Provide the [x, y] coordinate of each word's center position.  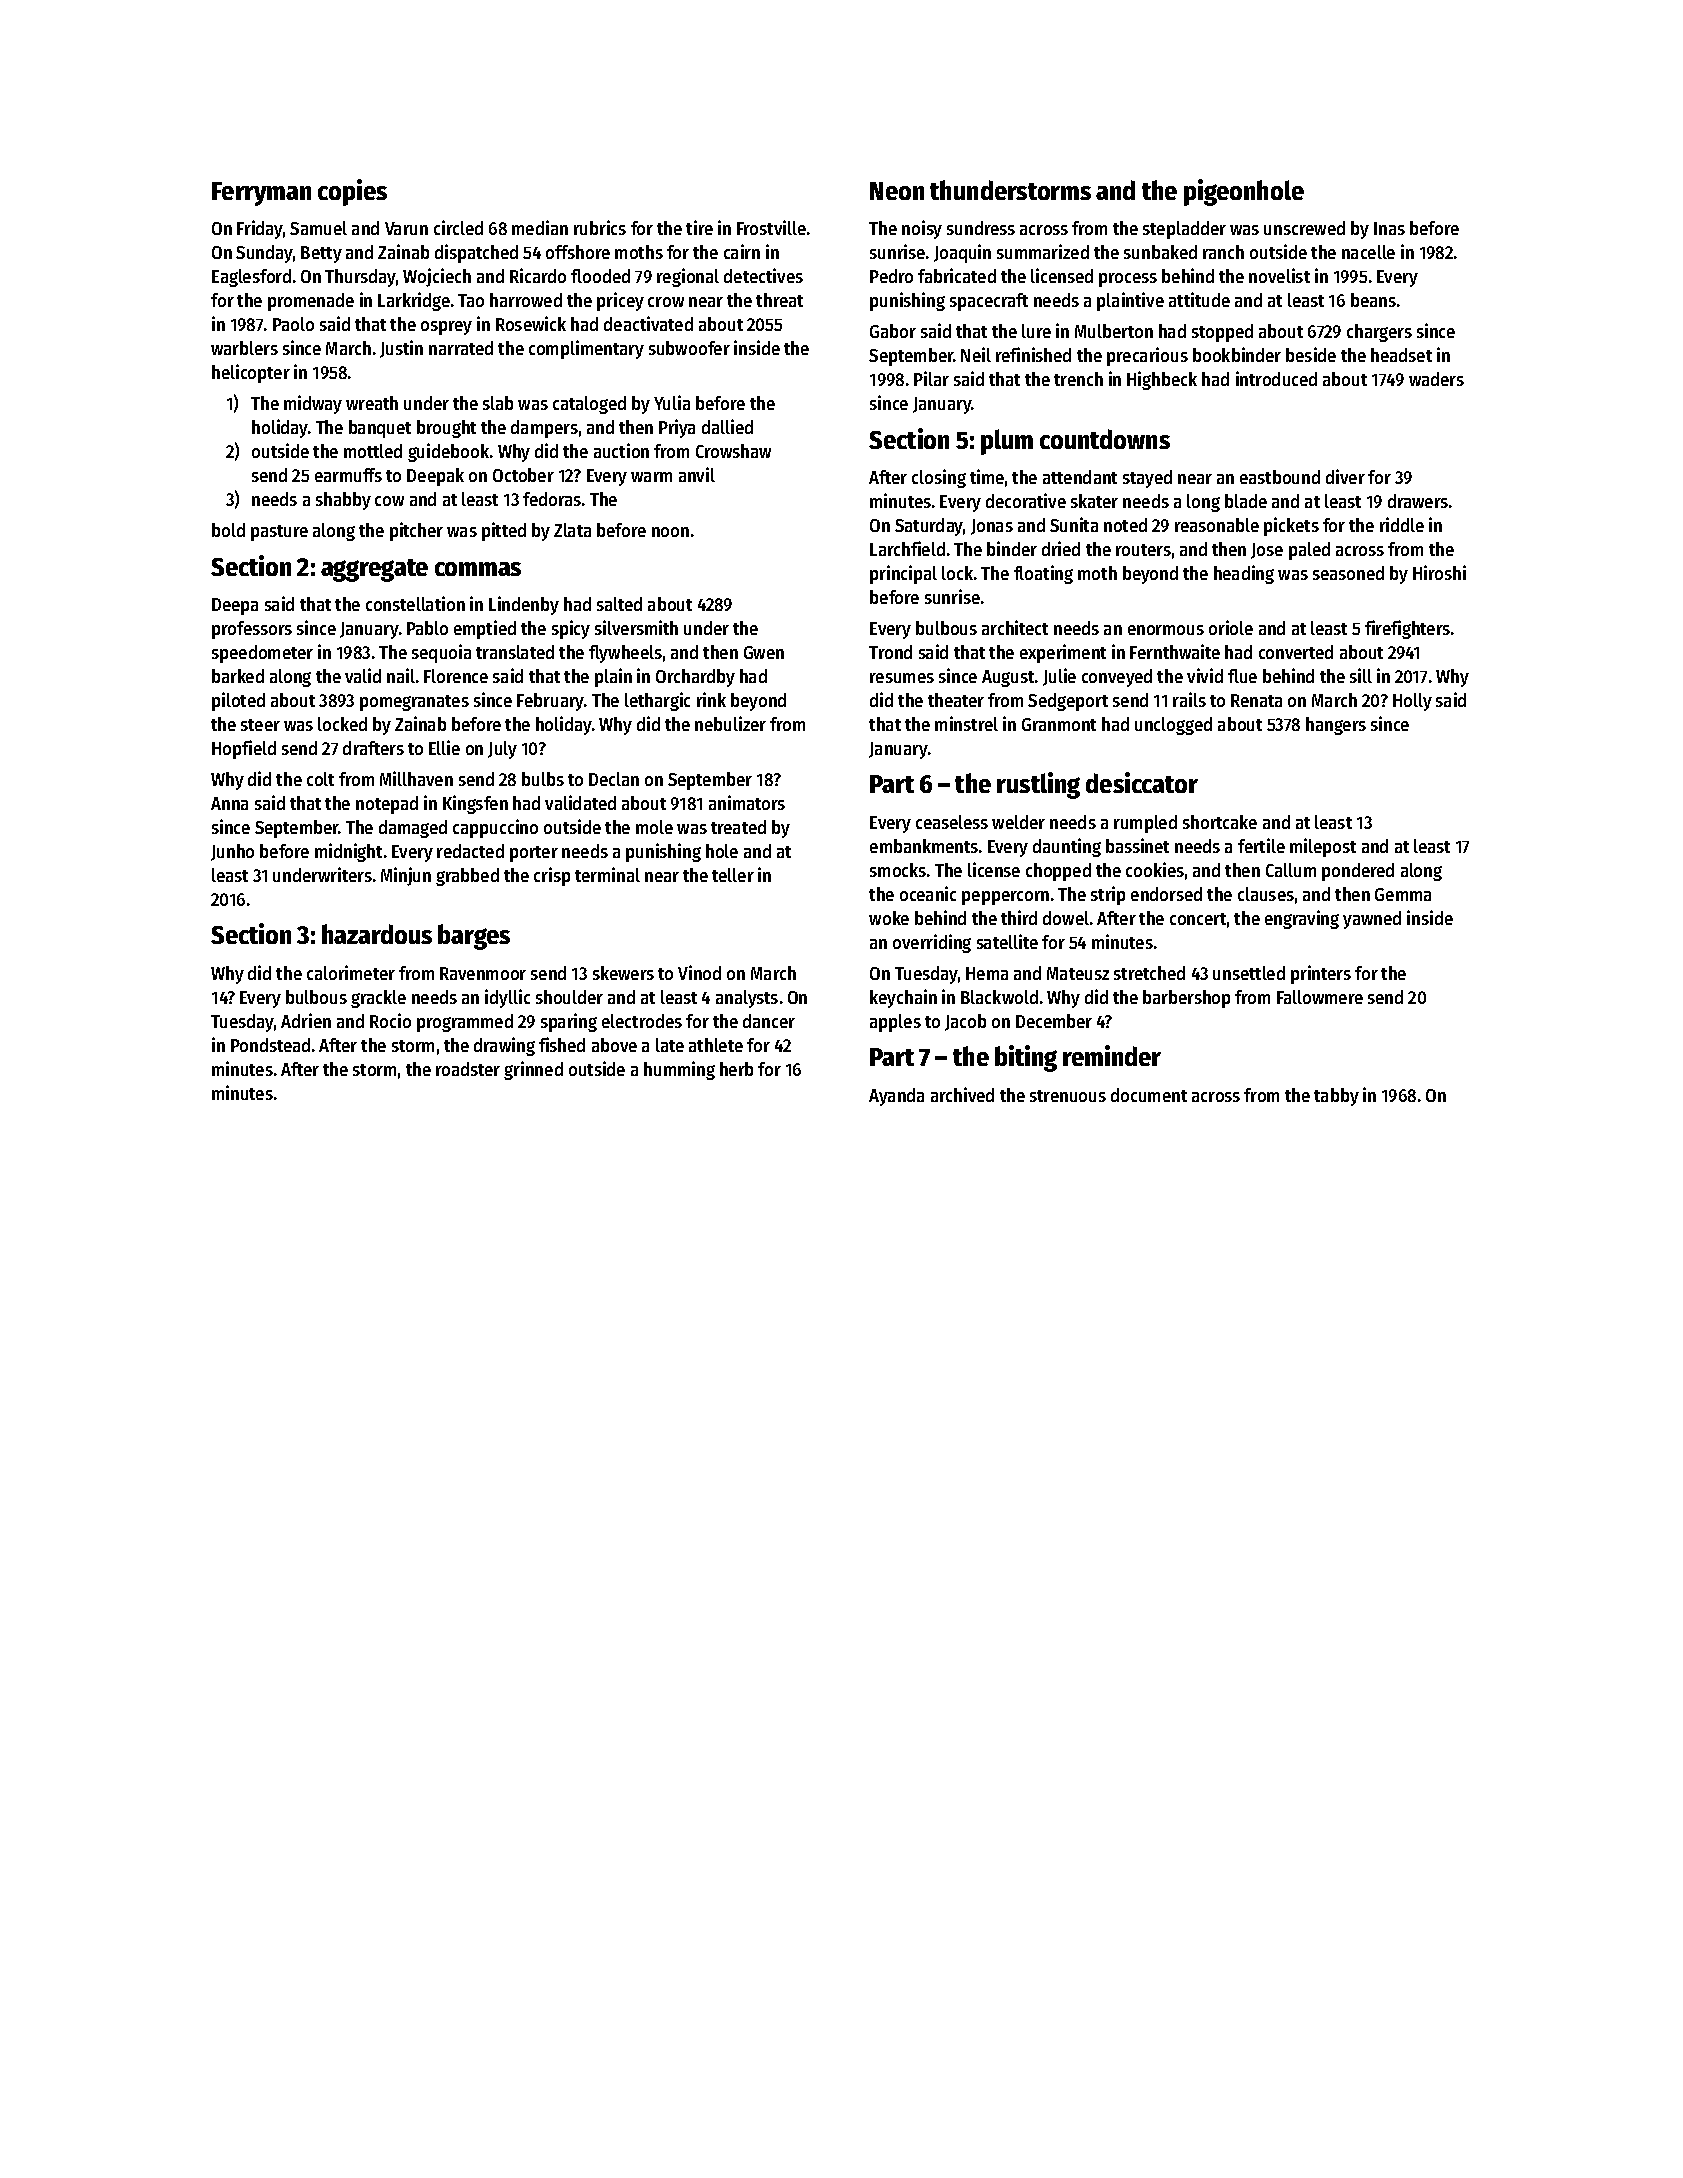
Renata [1256, 700]
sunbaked [1160, 252]
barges [474, 937]
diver [1345, 476]
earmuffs [348, 475]
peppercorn [1005, 898]
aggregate [374, 570]
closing [939, 478]
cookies [1155, 869]
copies [352, 192]
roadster [468, 1069]
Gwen [764, 652]
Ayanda [896, 1097]
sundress [981, 228]
